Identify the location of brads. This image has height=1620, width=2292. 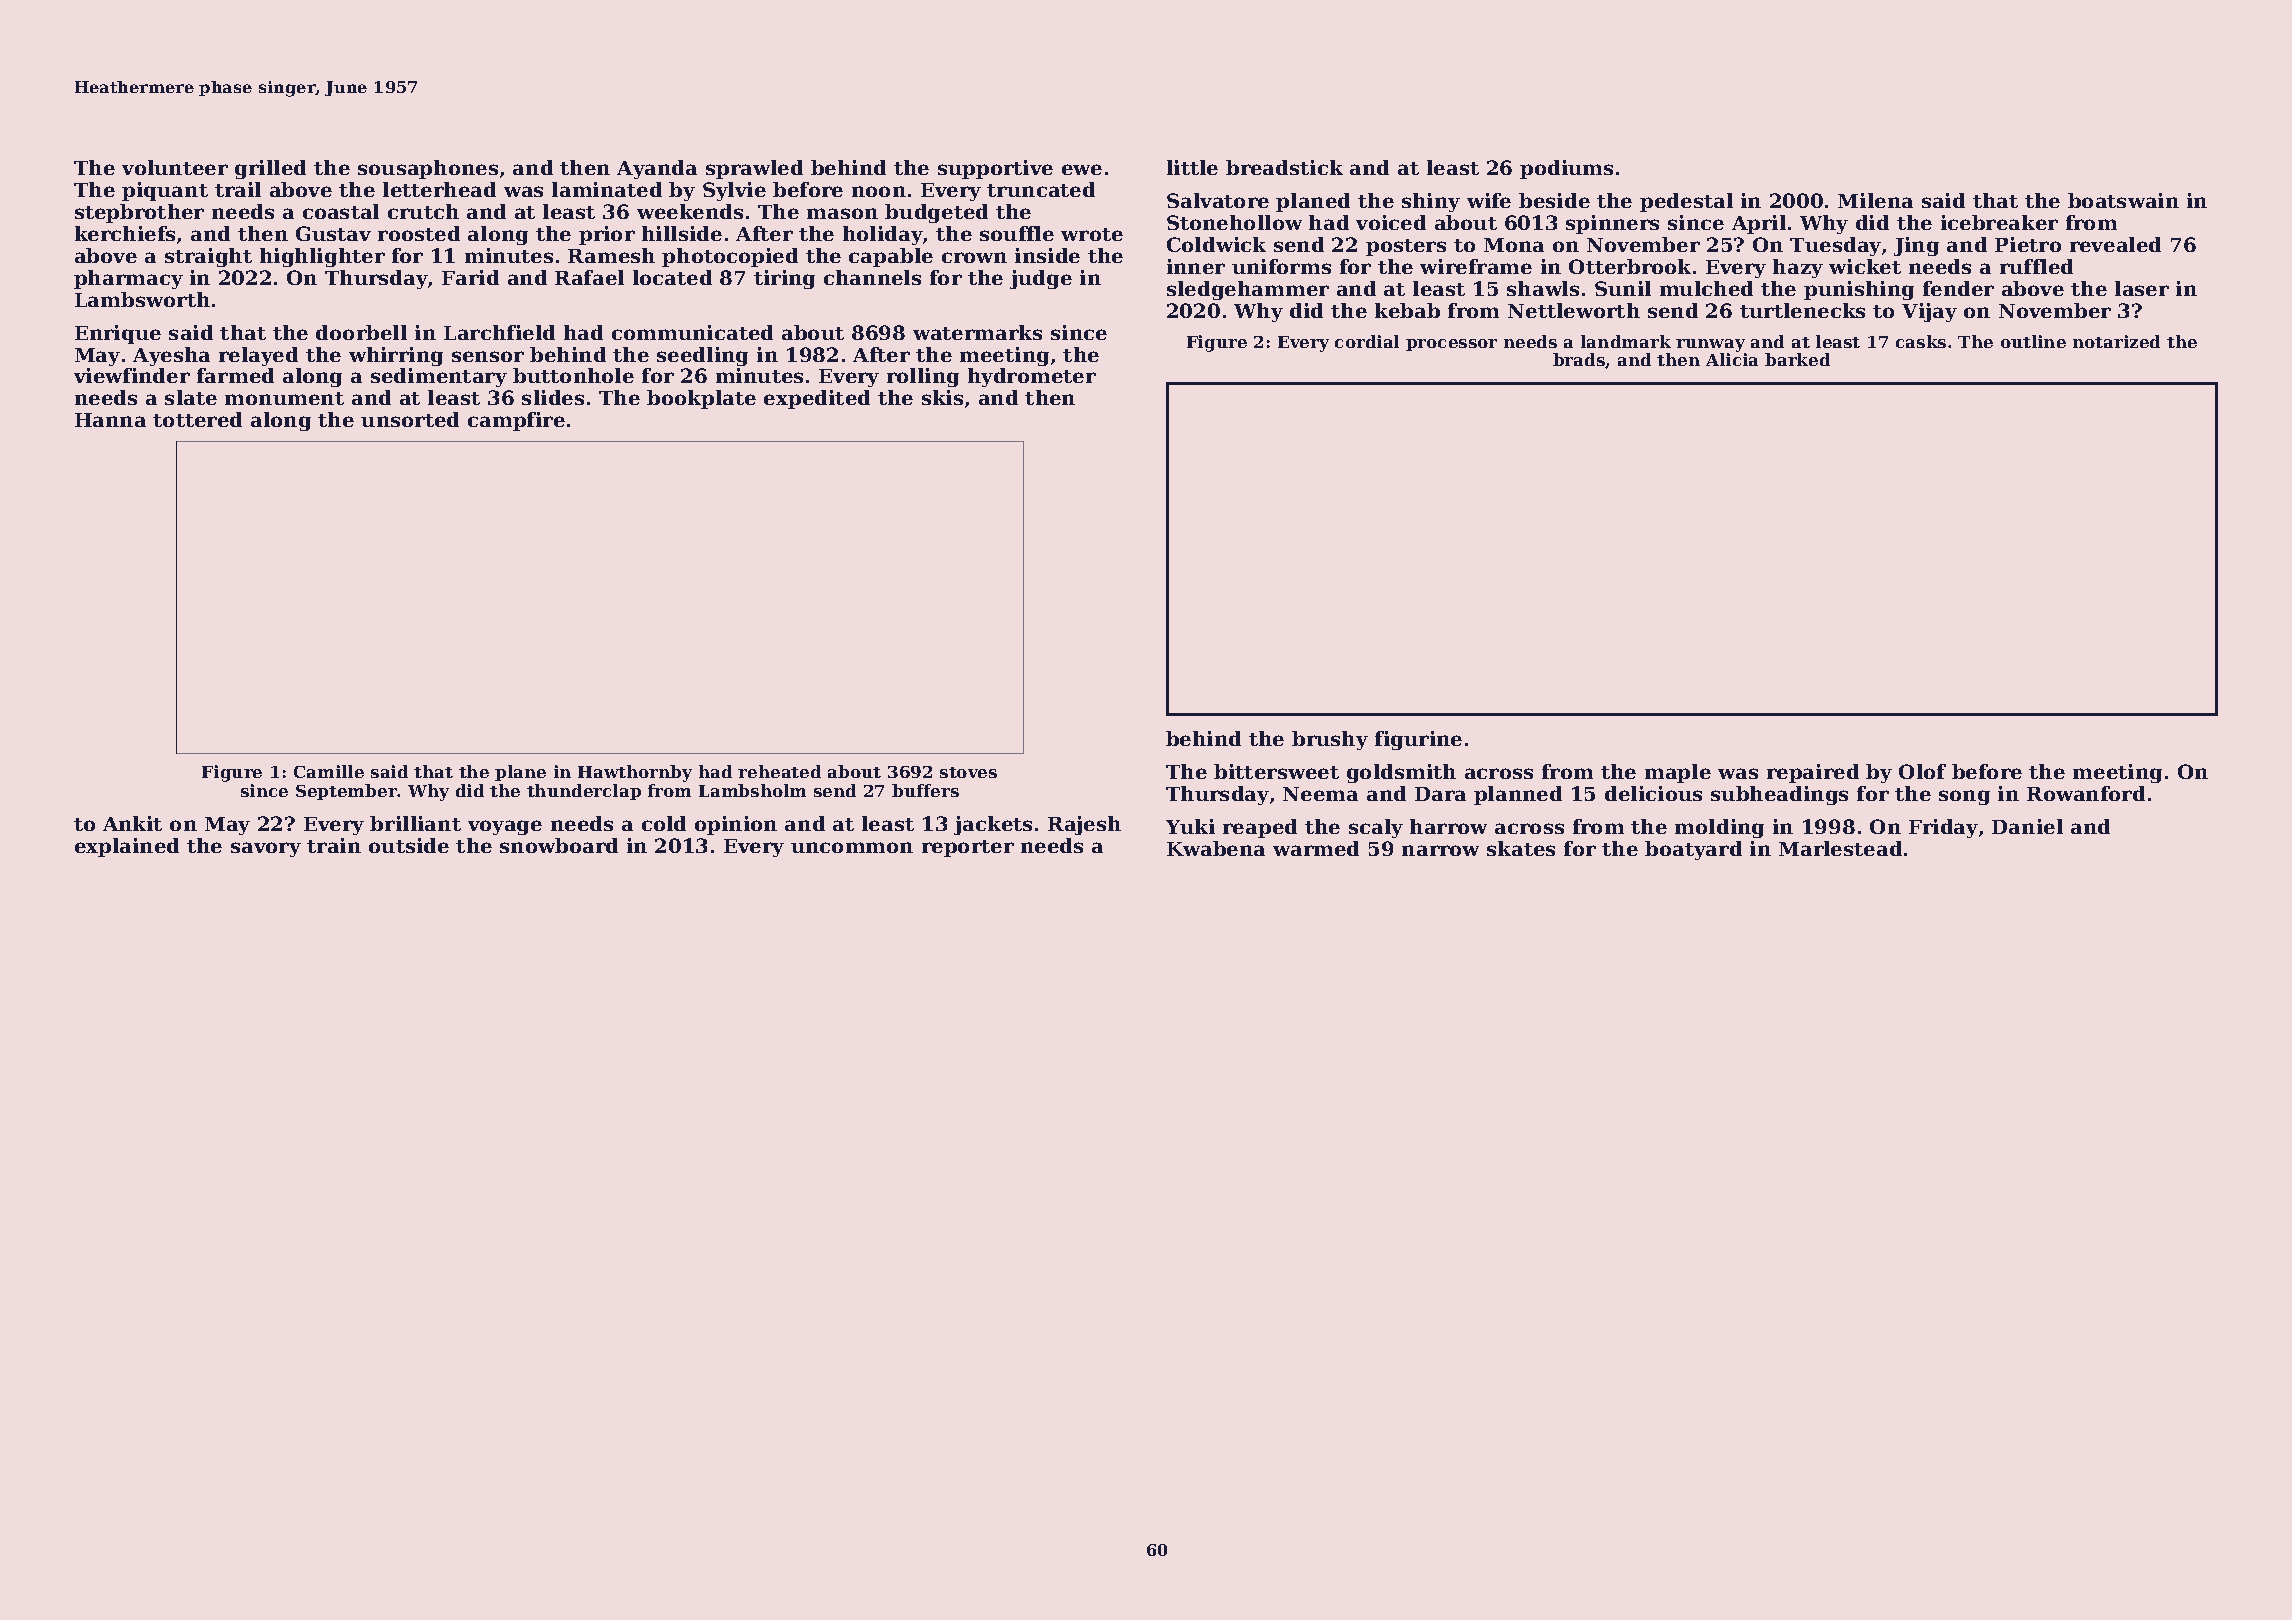
(1579, 359).
